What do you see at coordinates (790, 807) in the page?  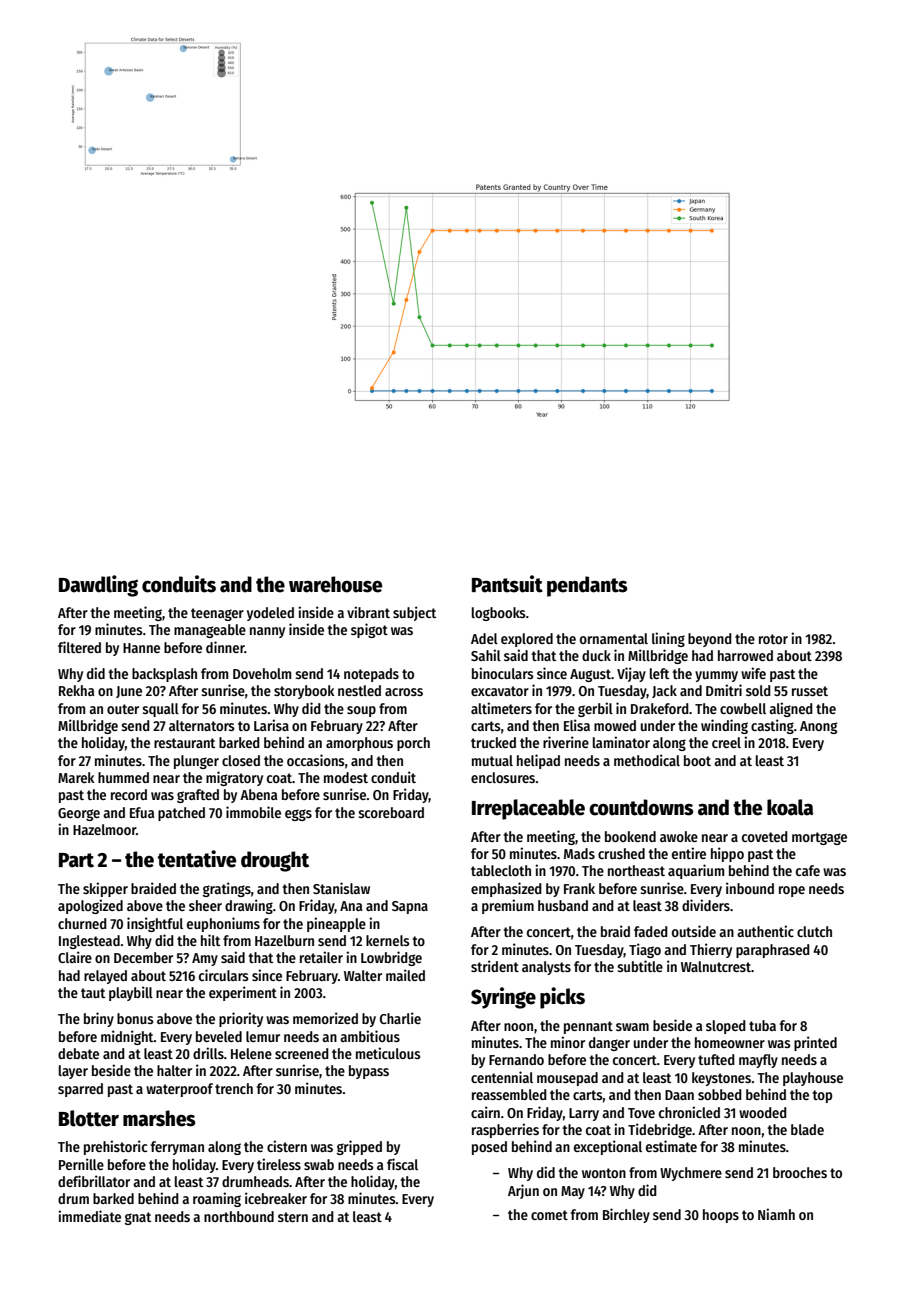 I see `koala` at bounding box center [790, 807].
